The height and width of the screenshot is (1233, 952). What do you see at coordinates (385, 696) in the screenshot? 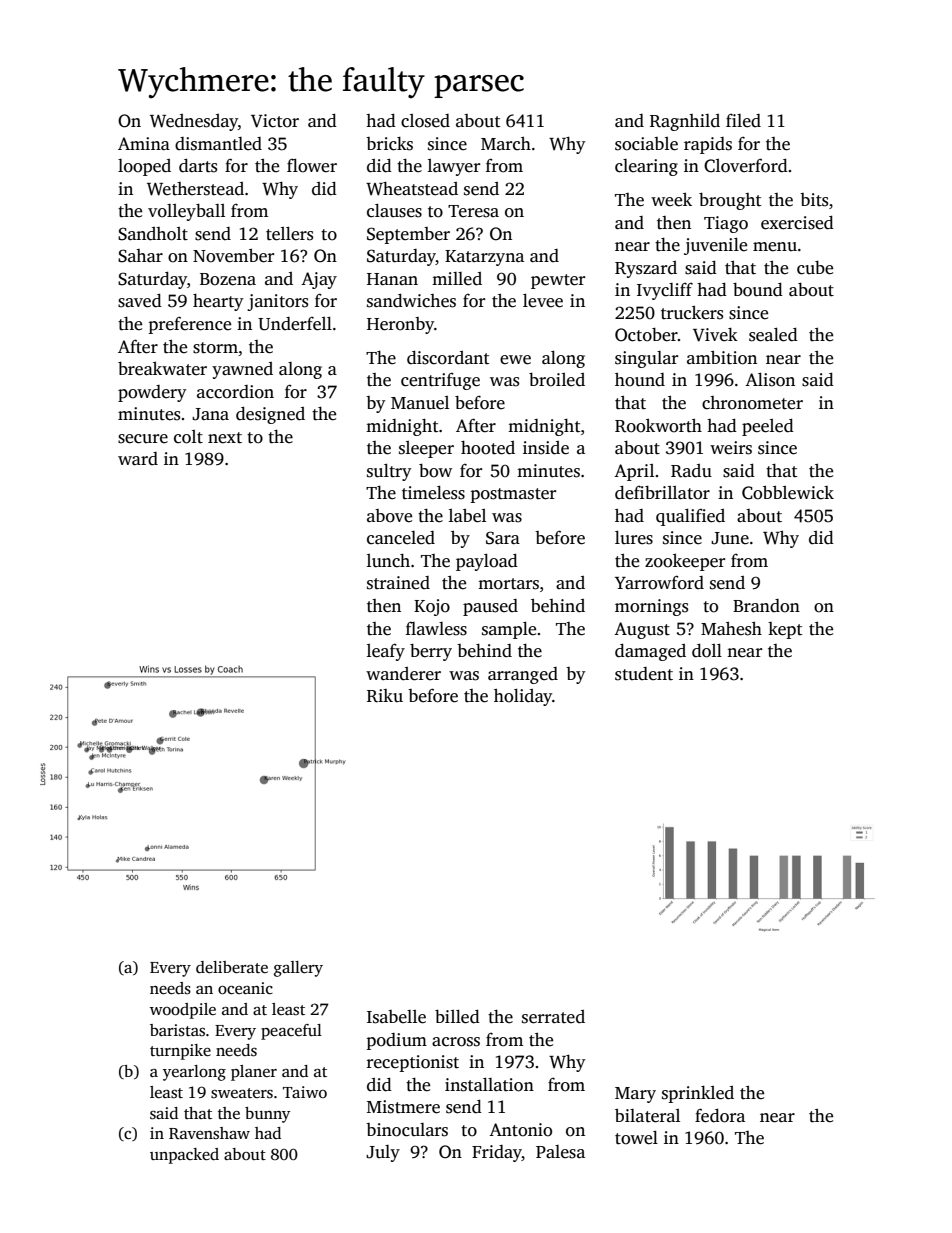
I see `Riku` at bounding box center [385, 696].
